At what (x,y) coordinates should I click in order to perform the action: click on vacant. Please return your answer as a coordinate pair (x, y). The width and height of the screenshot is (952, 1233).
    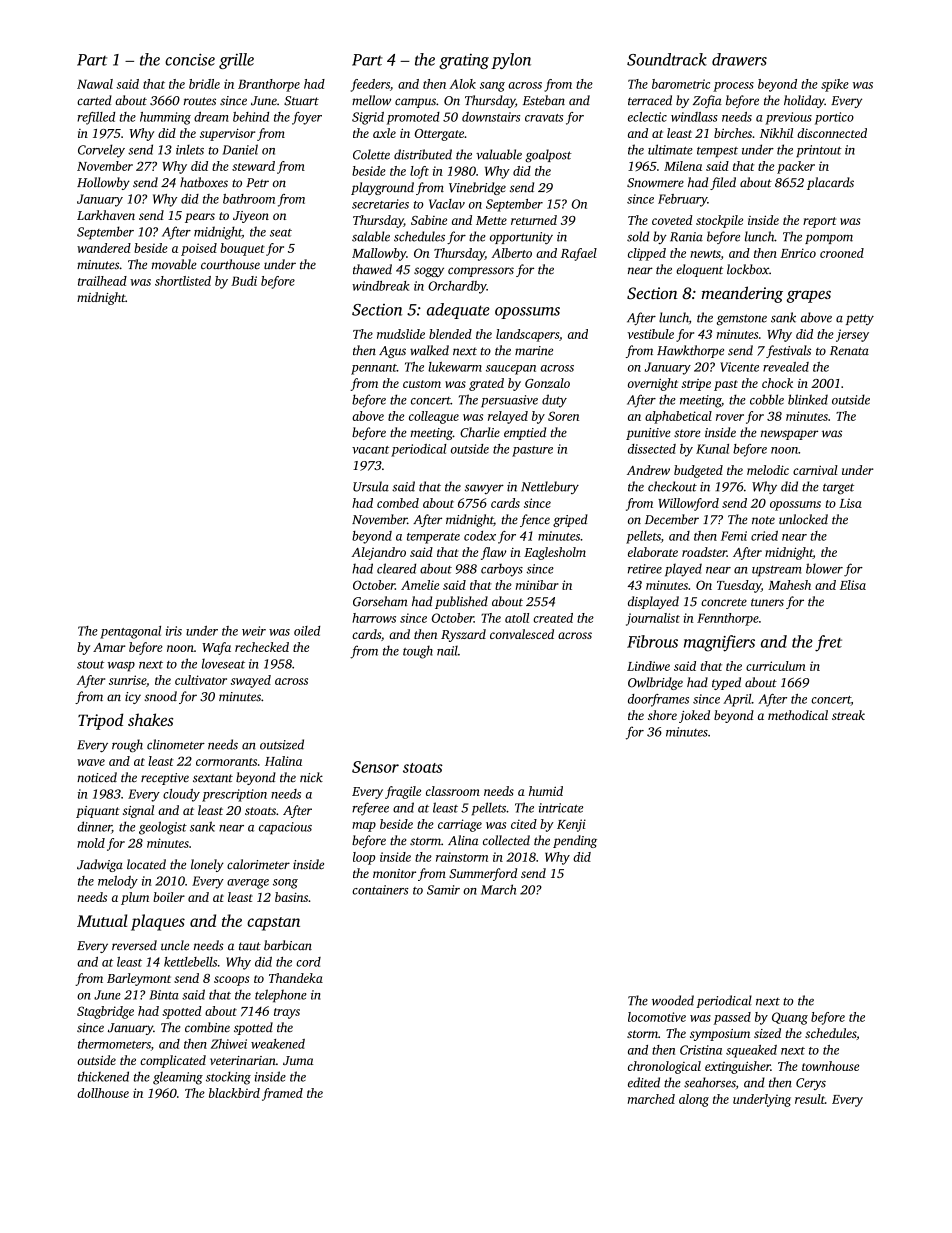
    Looking at the image, I should click on (370, 450).
